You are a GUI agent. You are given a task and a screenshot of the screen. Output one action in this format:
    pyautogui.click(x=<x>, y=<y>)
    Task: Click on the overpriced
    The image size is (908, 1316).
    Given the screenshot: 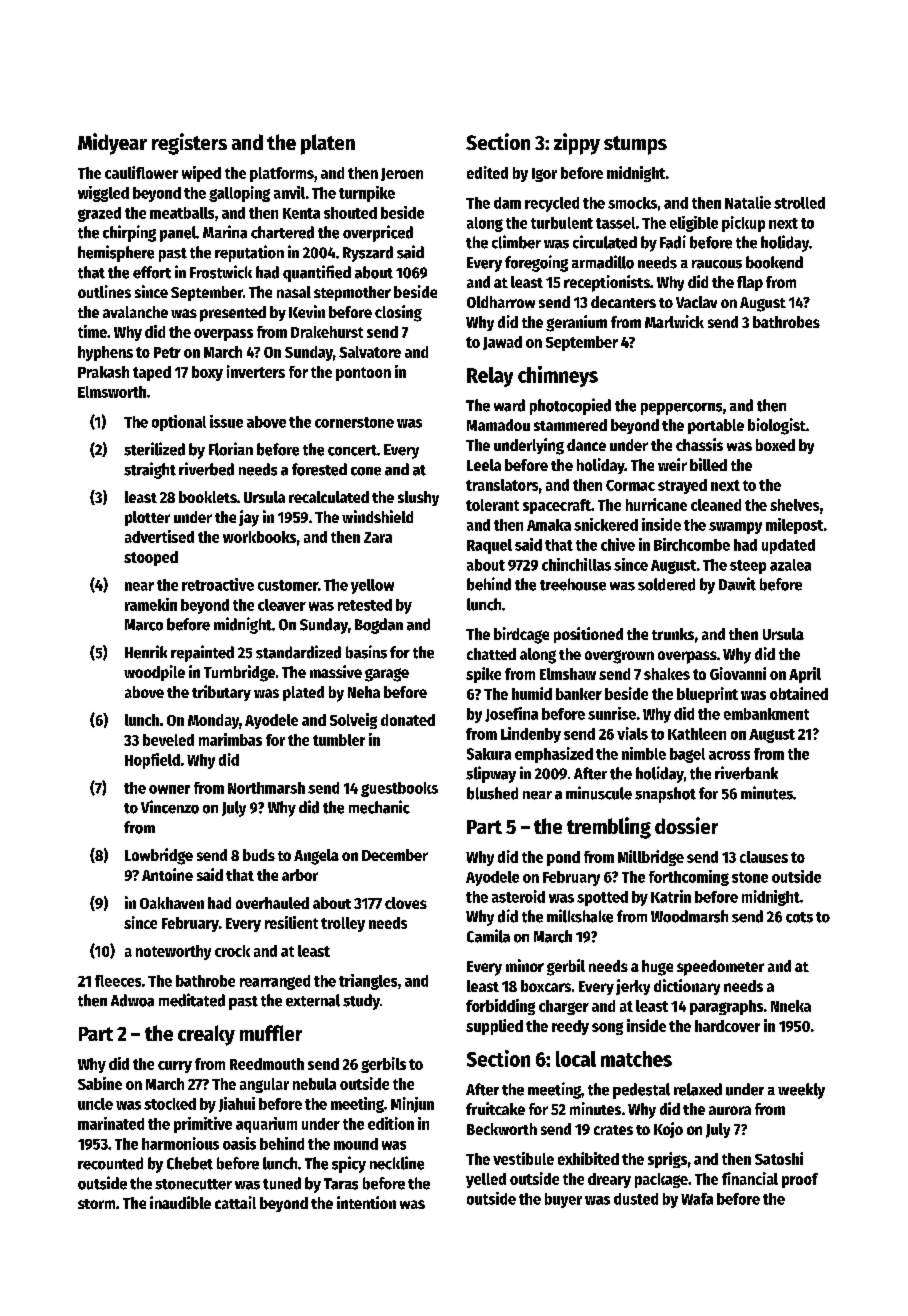 What is the action you would take?
    pyautogui.click(x=378, y=233)
